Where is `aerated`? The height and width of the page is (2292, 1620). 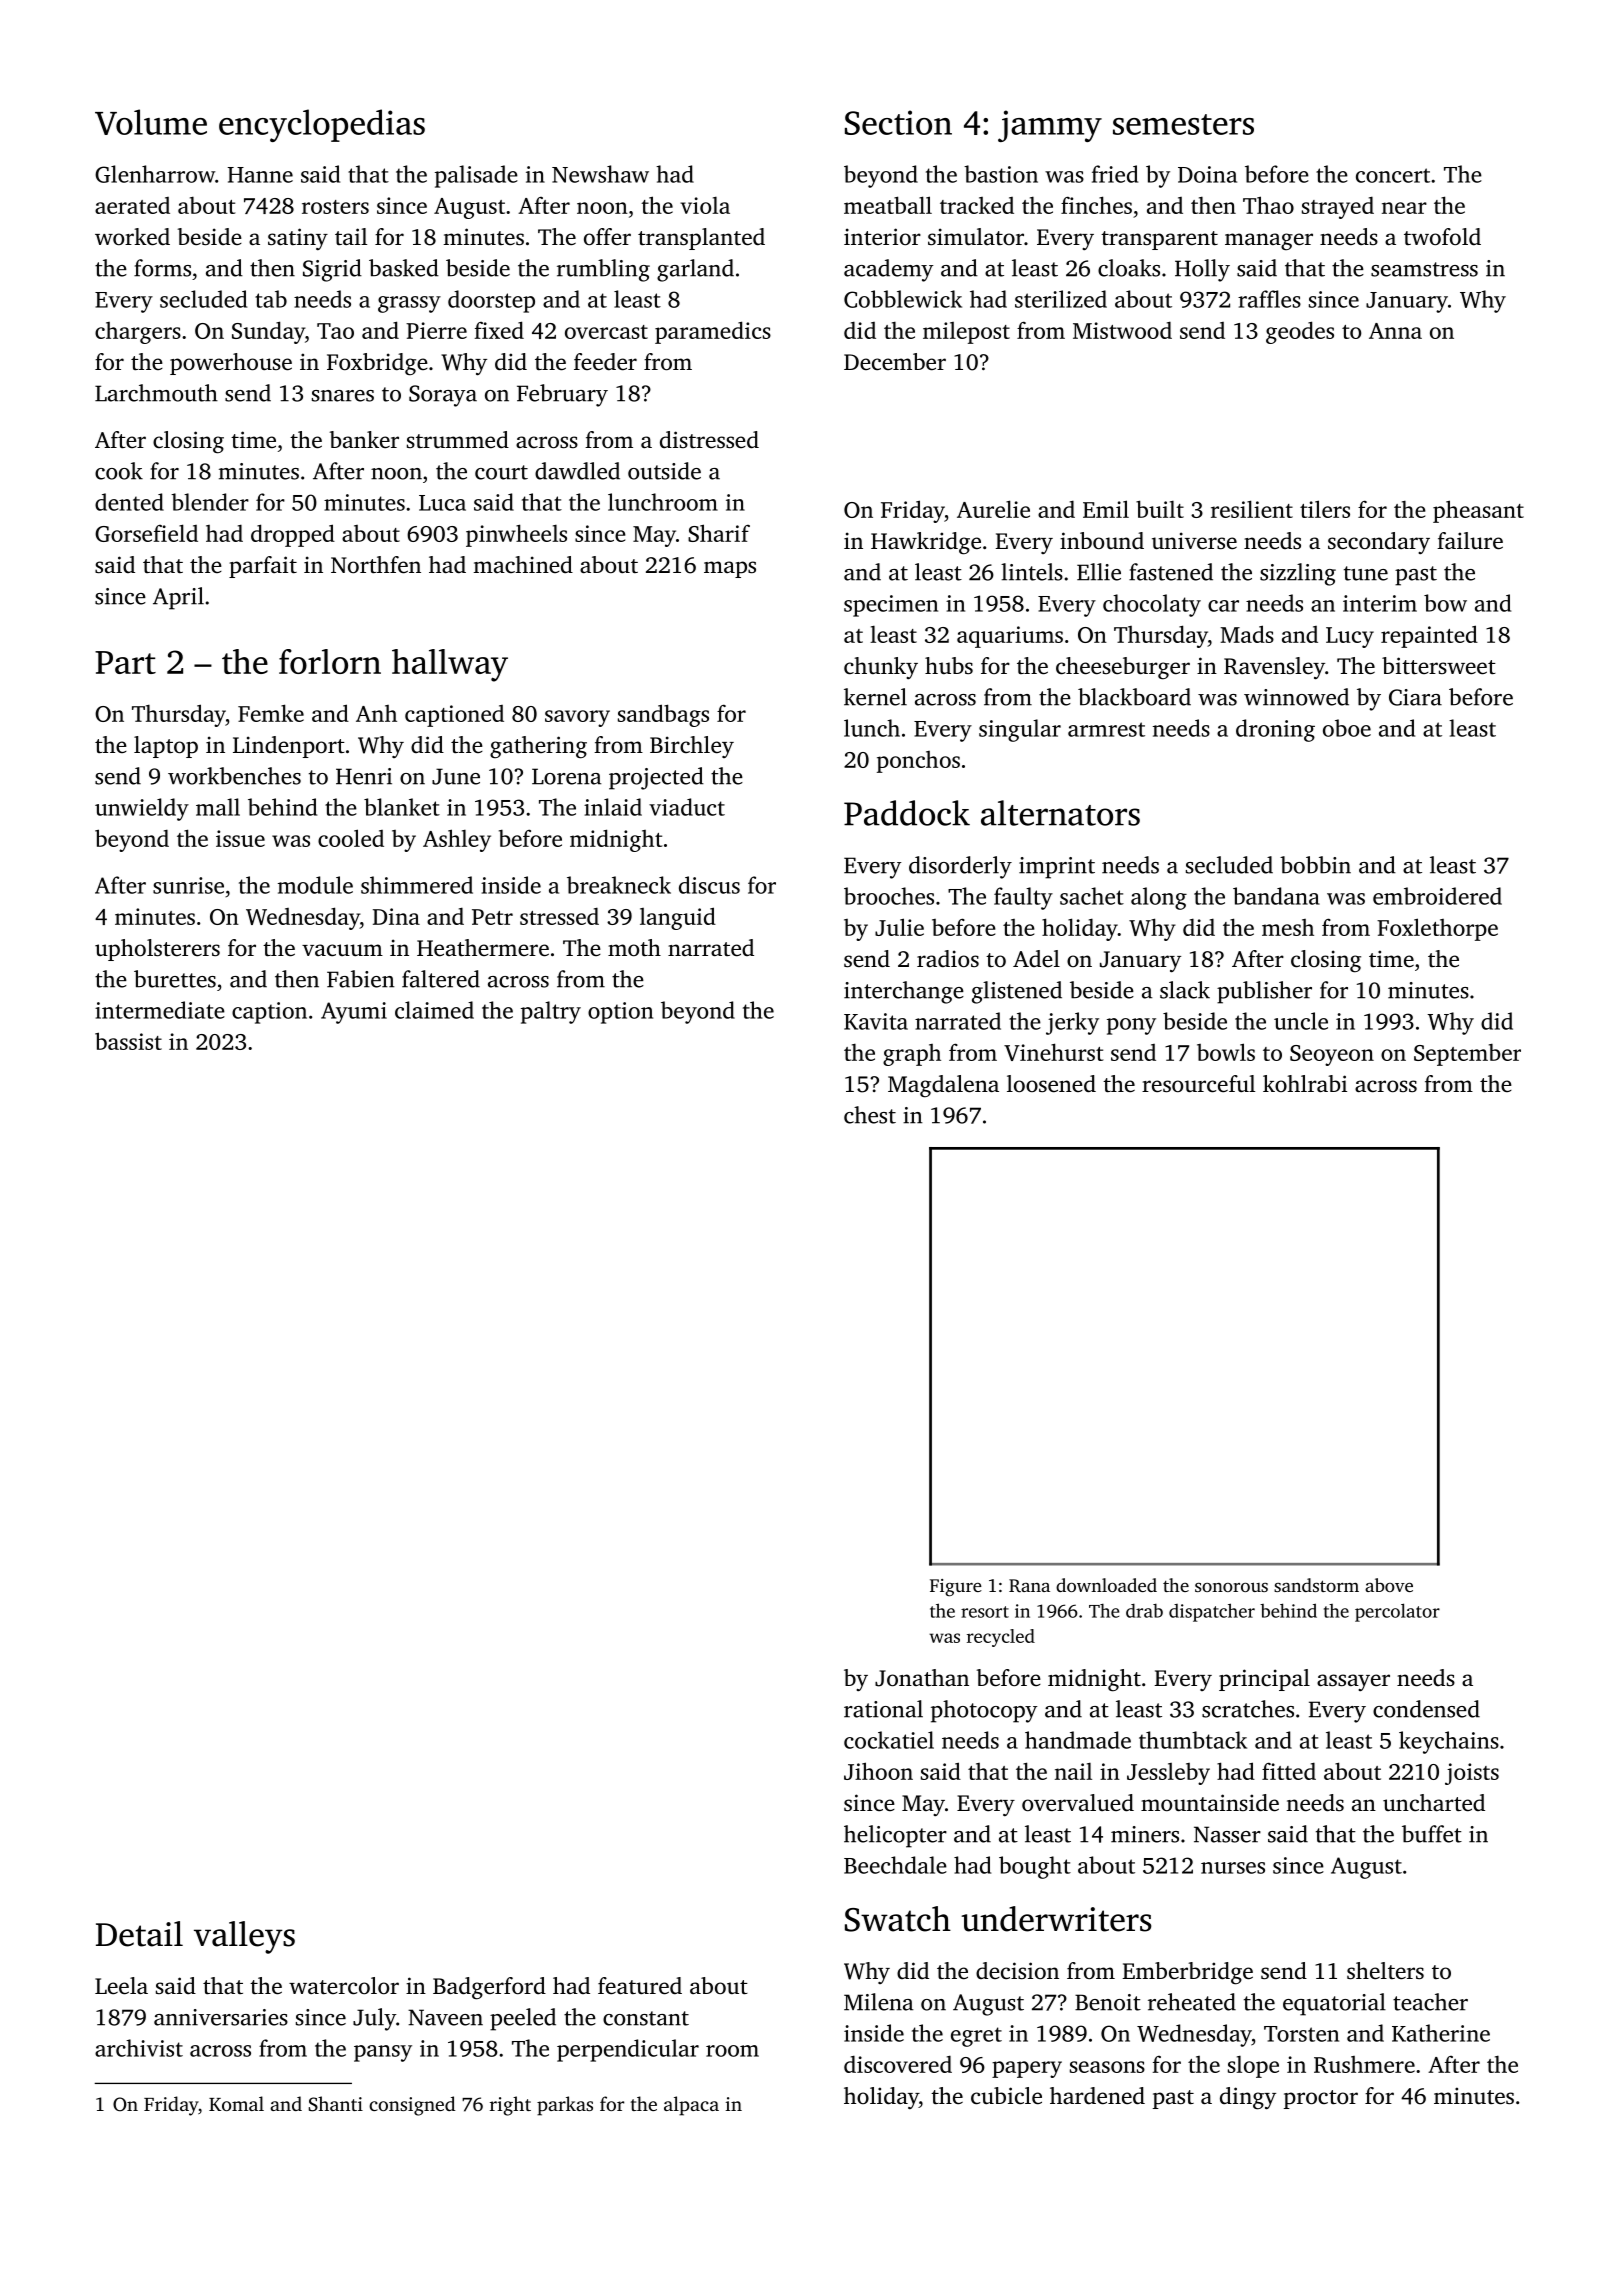
aerated is located at coordinates (132, 205).
